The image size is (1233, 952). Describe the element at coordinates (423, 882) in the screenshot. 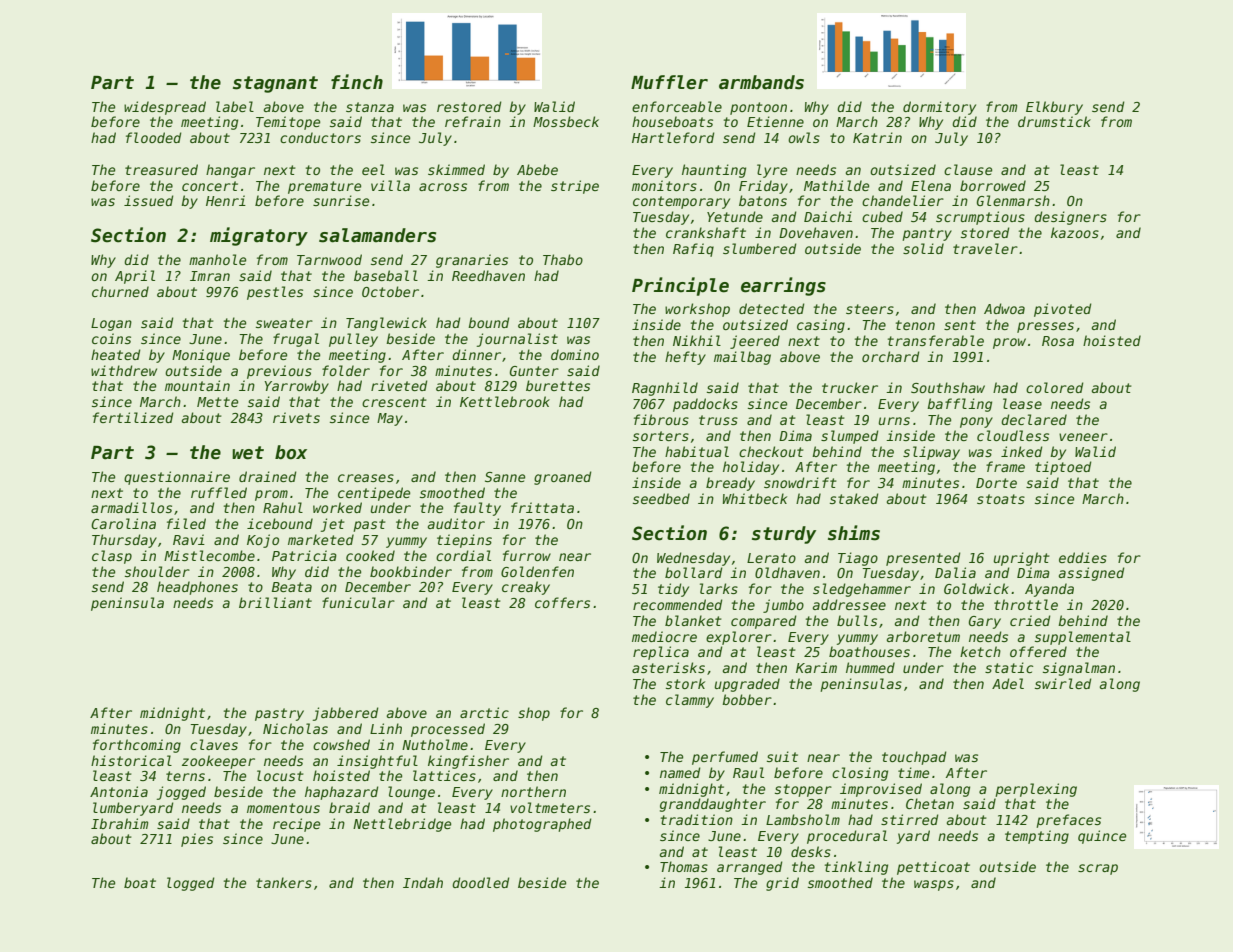

I see `Indah` at that location.
